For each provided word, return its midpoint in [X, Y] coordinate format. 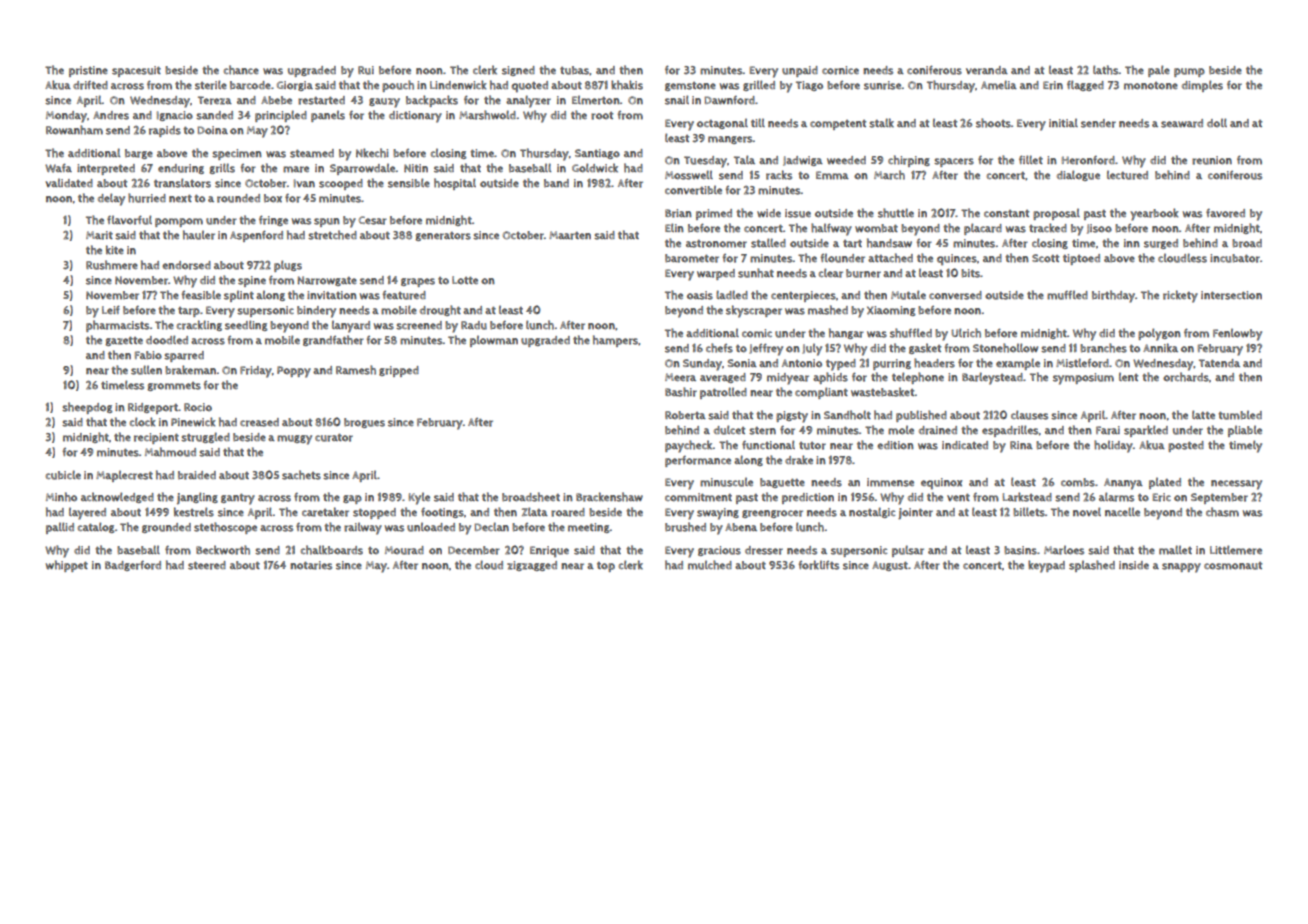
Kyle [419, 498]
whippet [67, 566]
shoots [993, 123]
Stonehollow [1005, 348]
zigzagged [532, 566]
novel [1087, 512]
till [758, 122]
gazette [124, 341]
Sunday [702, 365]
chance [241, 70]
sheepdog [87, 408]
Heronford [1088, 160]
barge [139, 154]
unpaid [800, 71]
